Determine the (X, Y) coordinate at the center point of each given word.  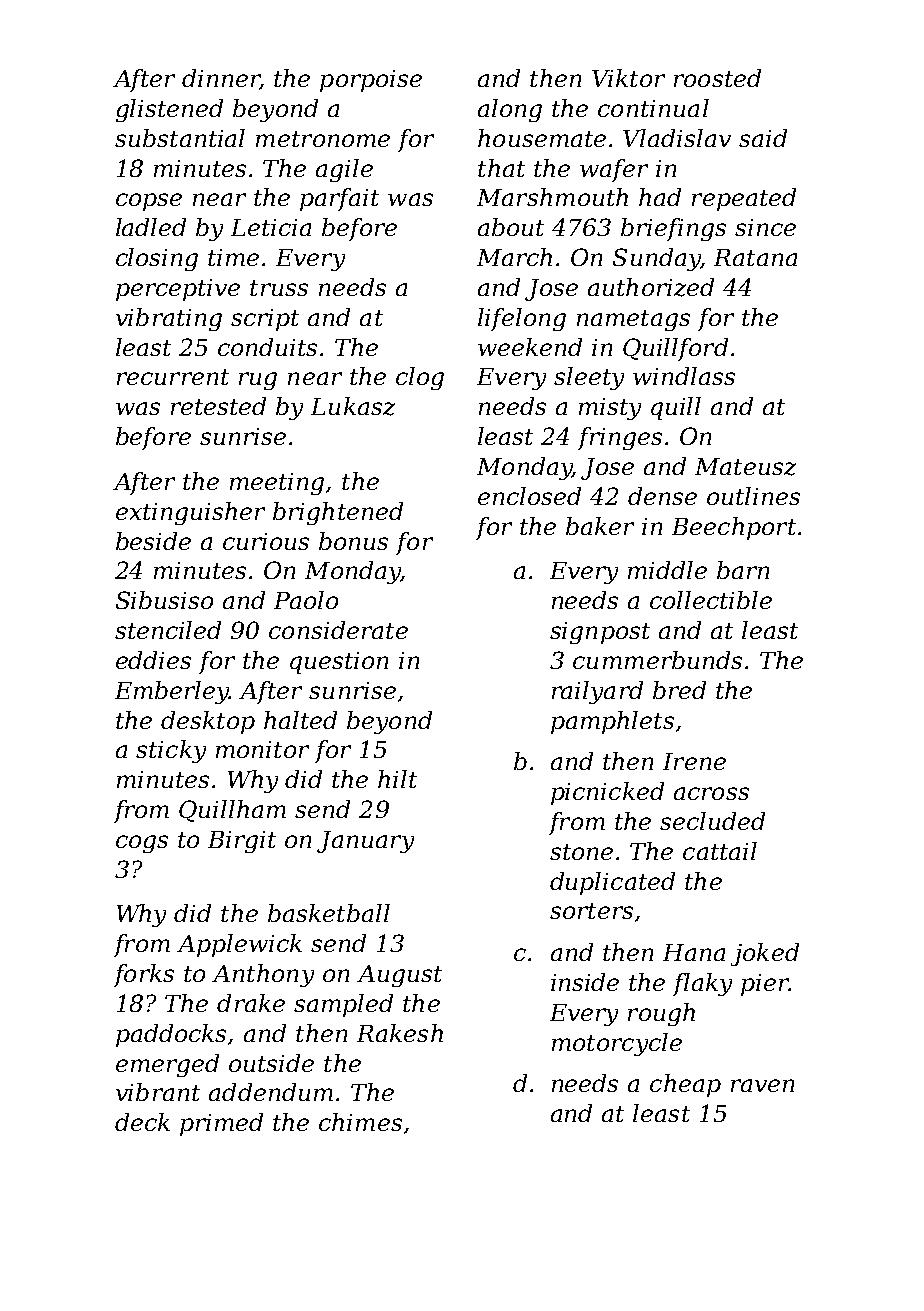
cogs (142, 844)
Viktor (628, 78)
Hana (694, 952)
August (399, 976)
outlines (753, 496)
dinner (221, 79)
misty (610, 409)
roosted (717, 78)
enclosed (529, 496)
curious (266, 541)
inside (585, 982)
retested (218, 406)
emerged (167, 1065)
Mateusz (745, 467)
